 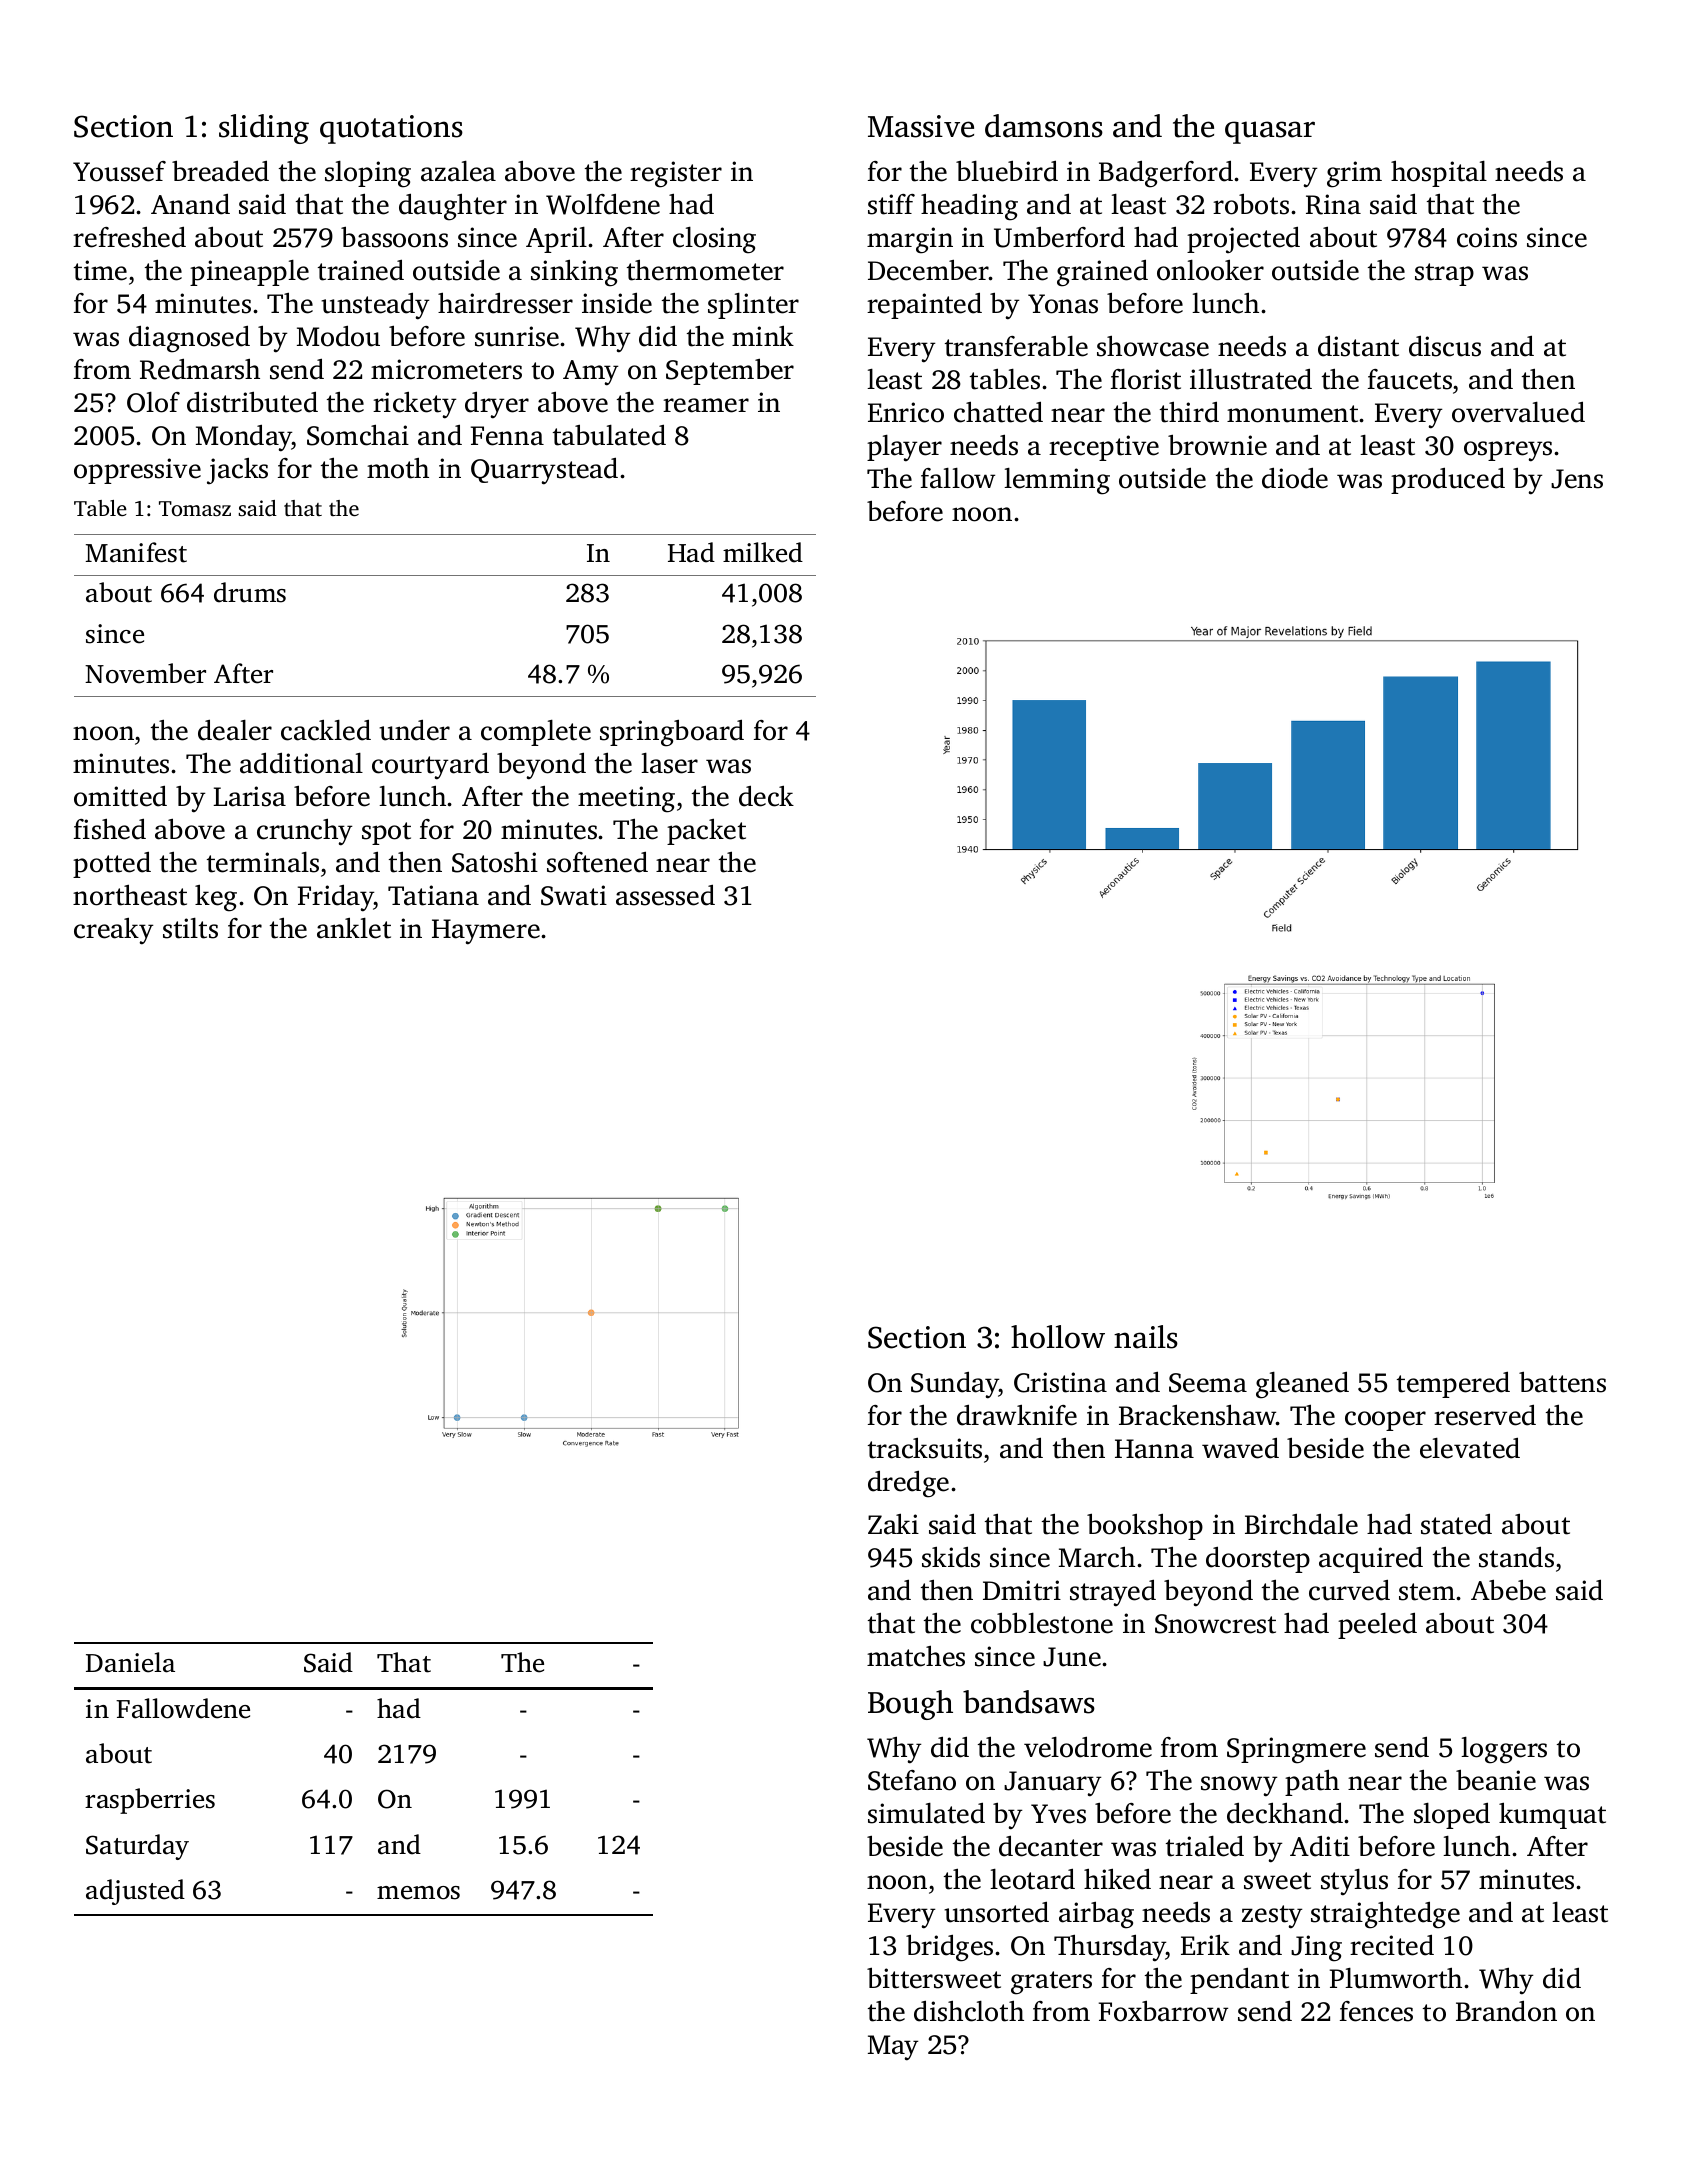 What do you see at coordinates (665, 895) in the document?
I see `assessed` at bounding box center [665, 895].
